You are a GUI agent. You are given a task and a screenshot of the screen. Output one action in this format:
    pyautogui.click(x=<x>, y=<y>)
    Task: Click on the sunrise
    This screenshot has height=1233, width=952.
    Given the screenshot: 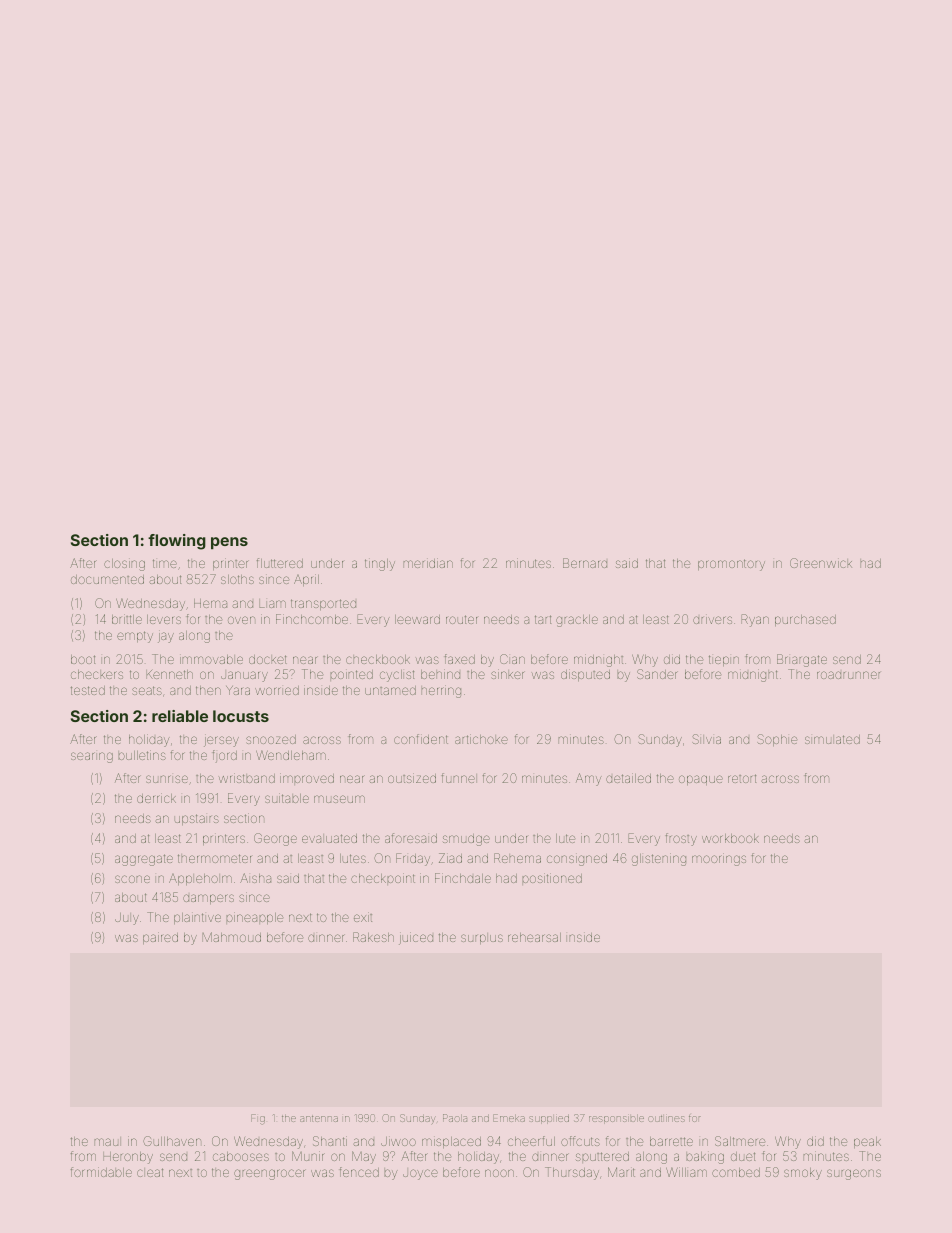 What is the action you would take?
    pyautogui.click(x=167, y=779)
